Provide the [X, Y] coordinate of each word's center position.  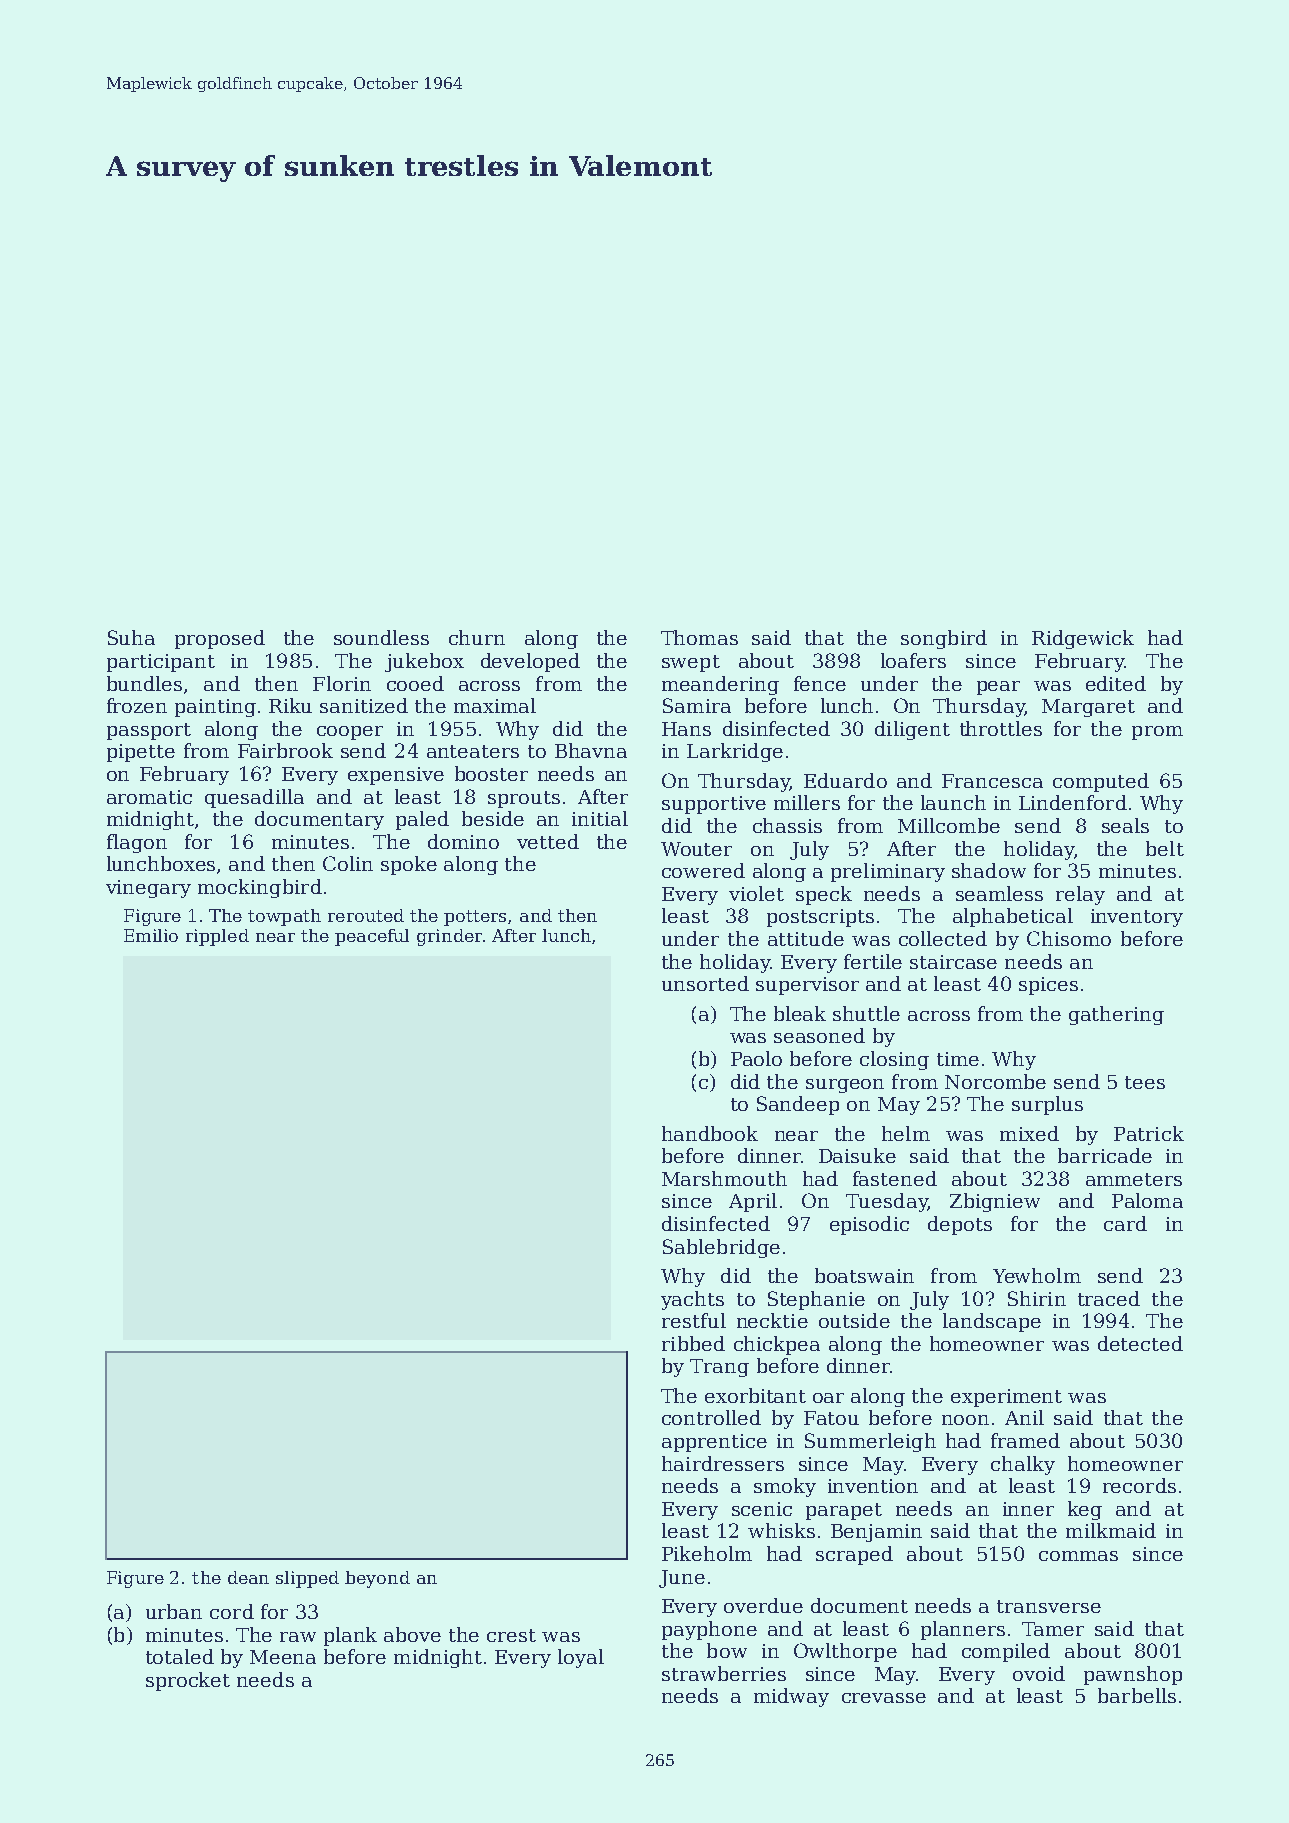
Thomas [699, 637]
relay [1080, 895]
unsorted [705, 983]
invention [873, 1486]
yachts [692, 1300]
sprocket [188, 1681]
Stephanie [816, 1300]
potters [475, 918]
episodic [869, 1225]
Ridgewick [1083, 639]
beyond [377, 1579]
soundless [381, 637]
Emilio [151, 935]
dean [248, 1577]
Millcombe [949, 825]
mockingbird [260, 888]
